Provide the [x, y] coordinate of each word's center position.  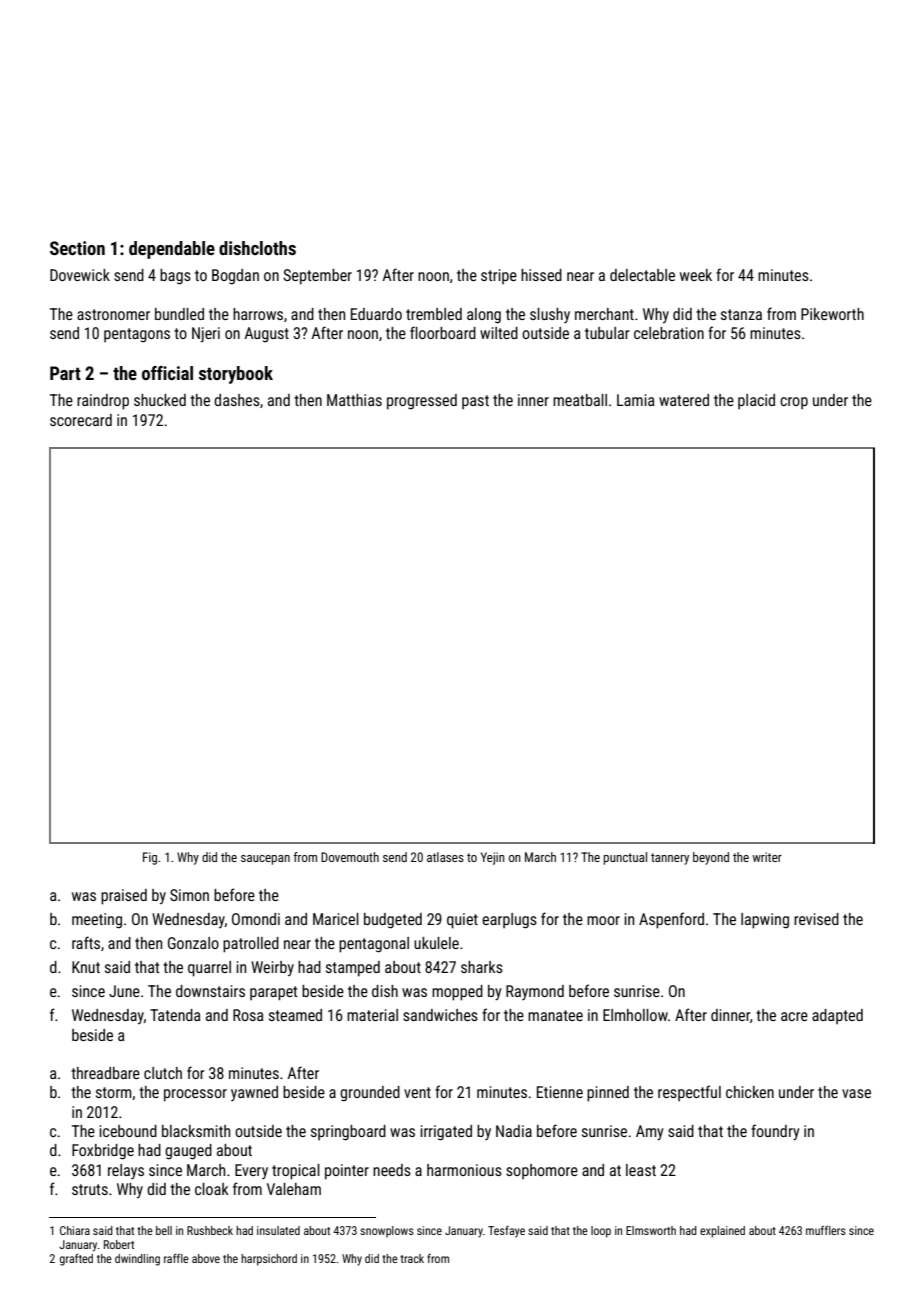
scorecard [81, 420]
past [475, 402]
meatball [580, 400]
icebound [128, 1131]
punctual [625, 858]
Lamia [636, 400]
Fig [150, 858]
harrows [258, 314]
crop [794, 403]
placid [756, 401]
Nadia [514, 1131]
